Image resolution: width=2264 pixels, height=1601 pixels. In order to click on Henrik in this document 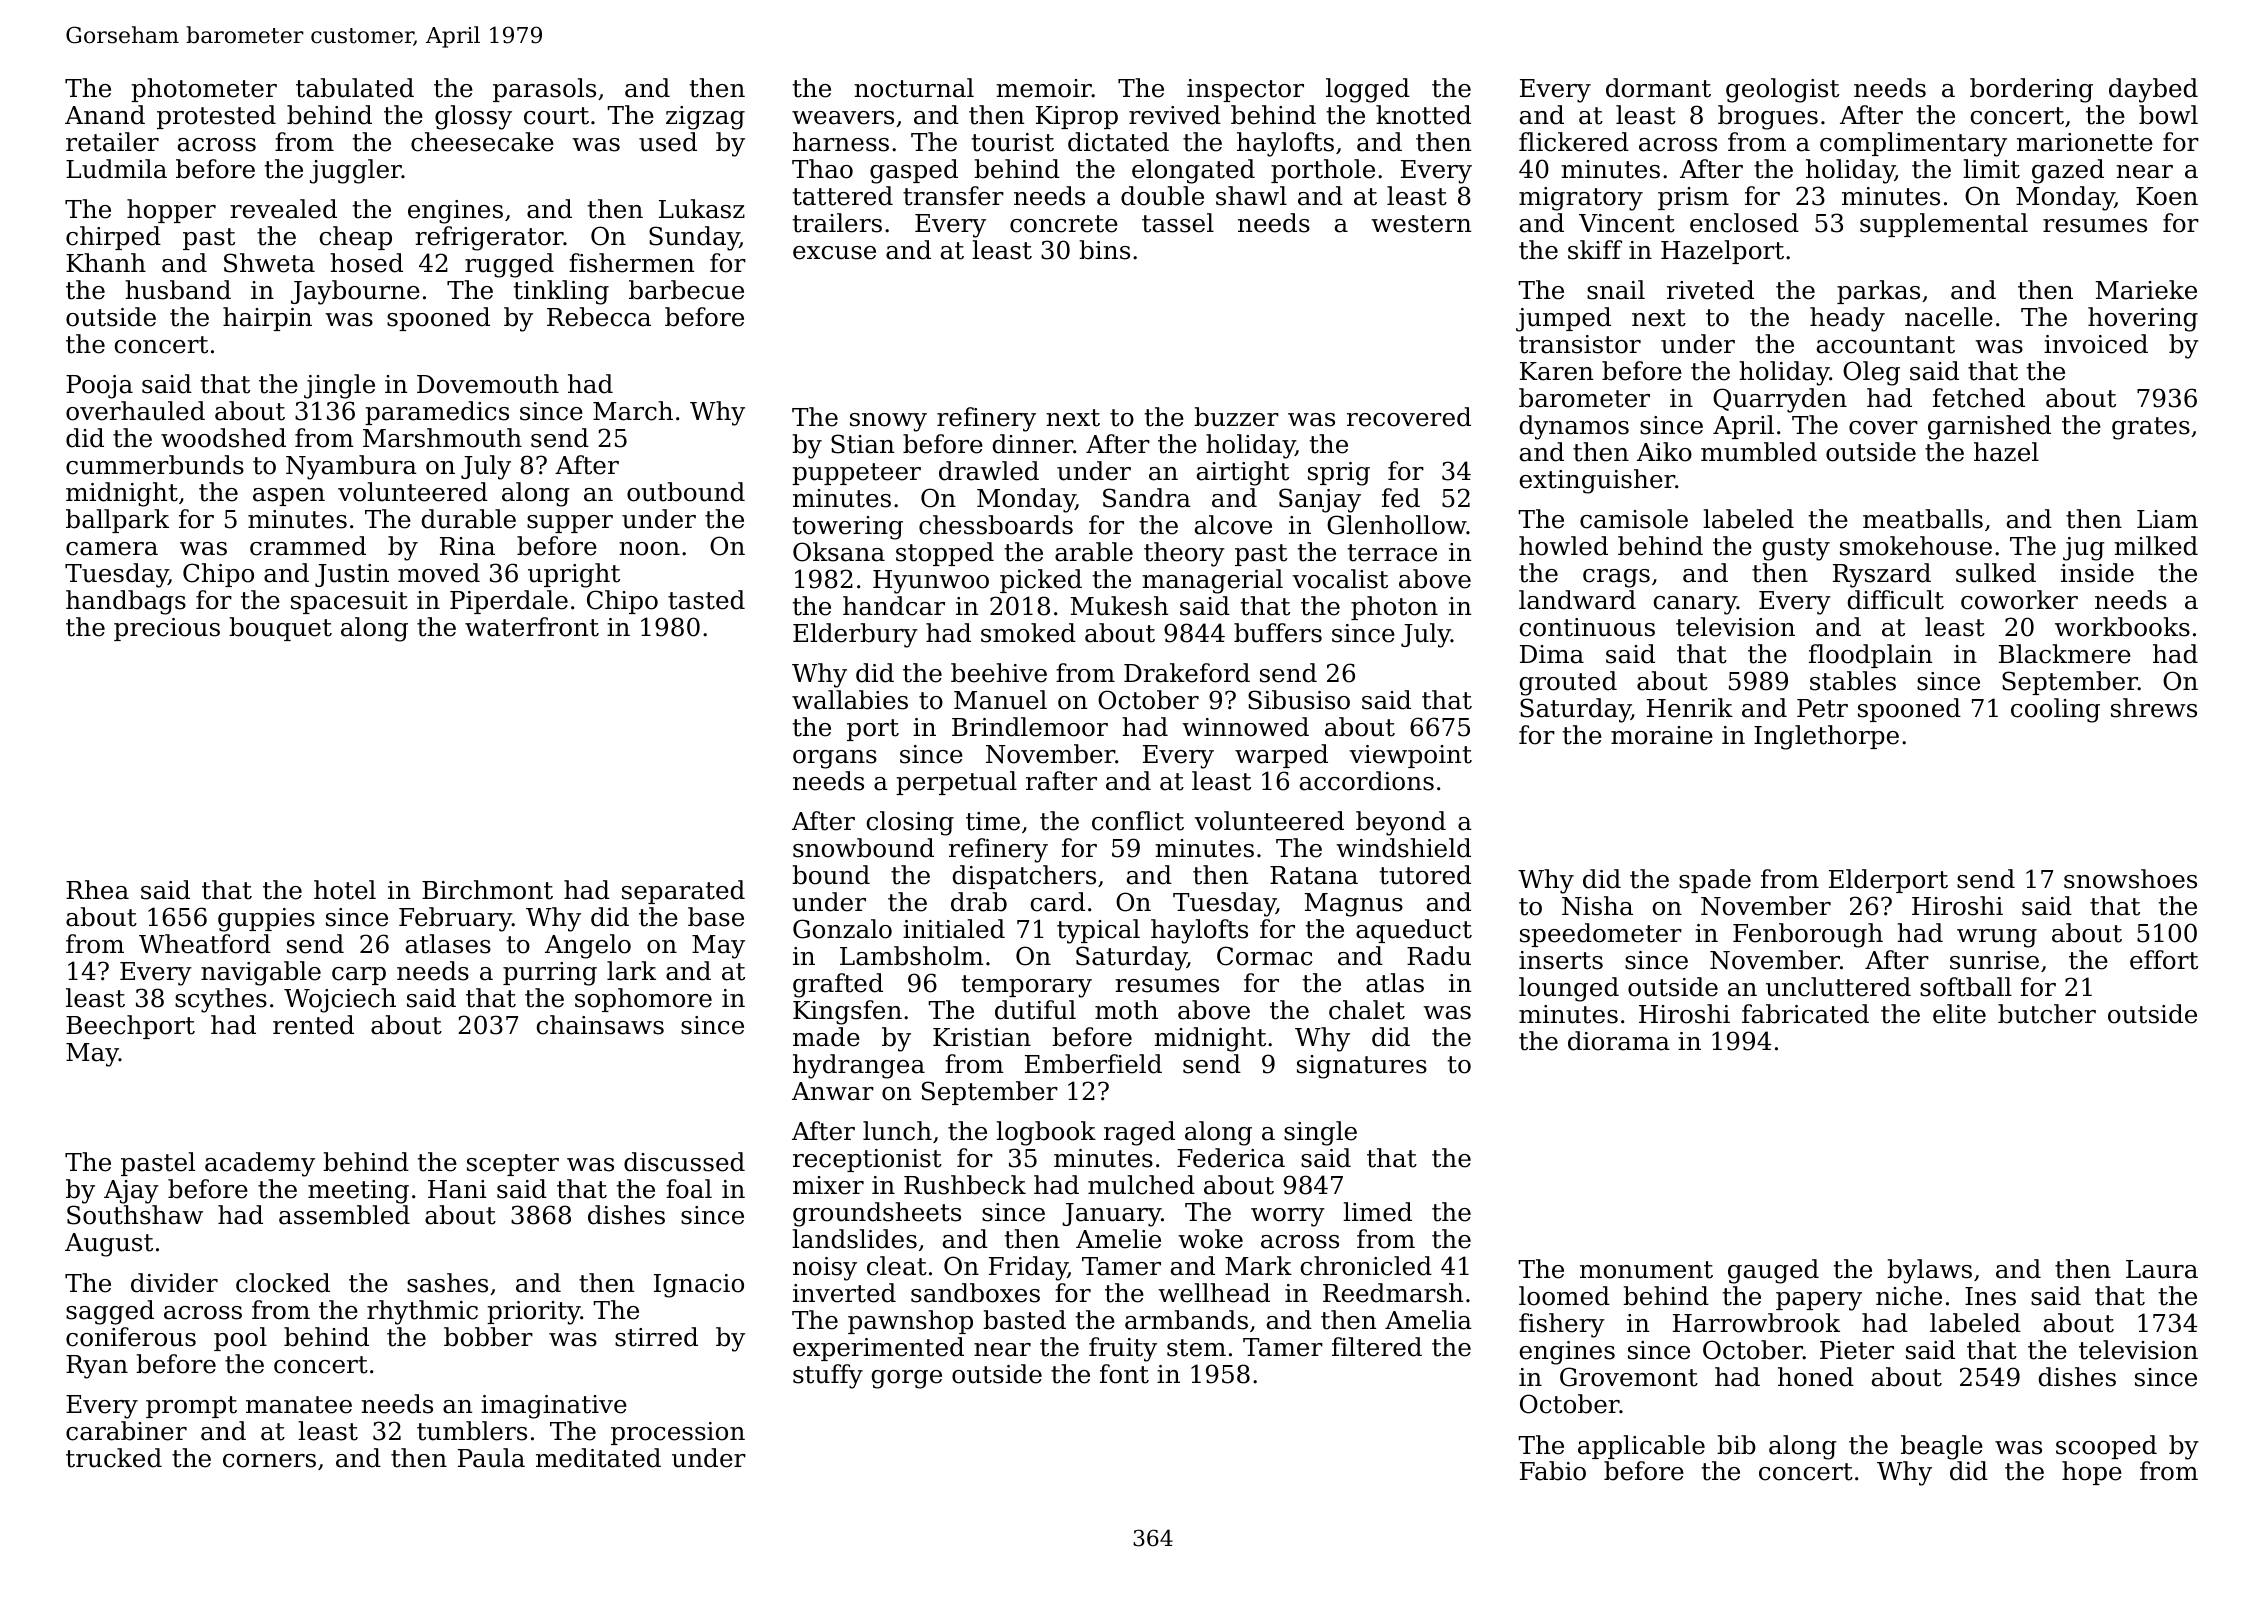, I will do `click(1690, 708)`.
